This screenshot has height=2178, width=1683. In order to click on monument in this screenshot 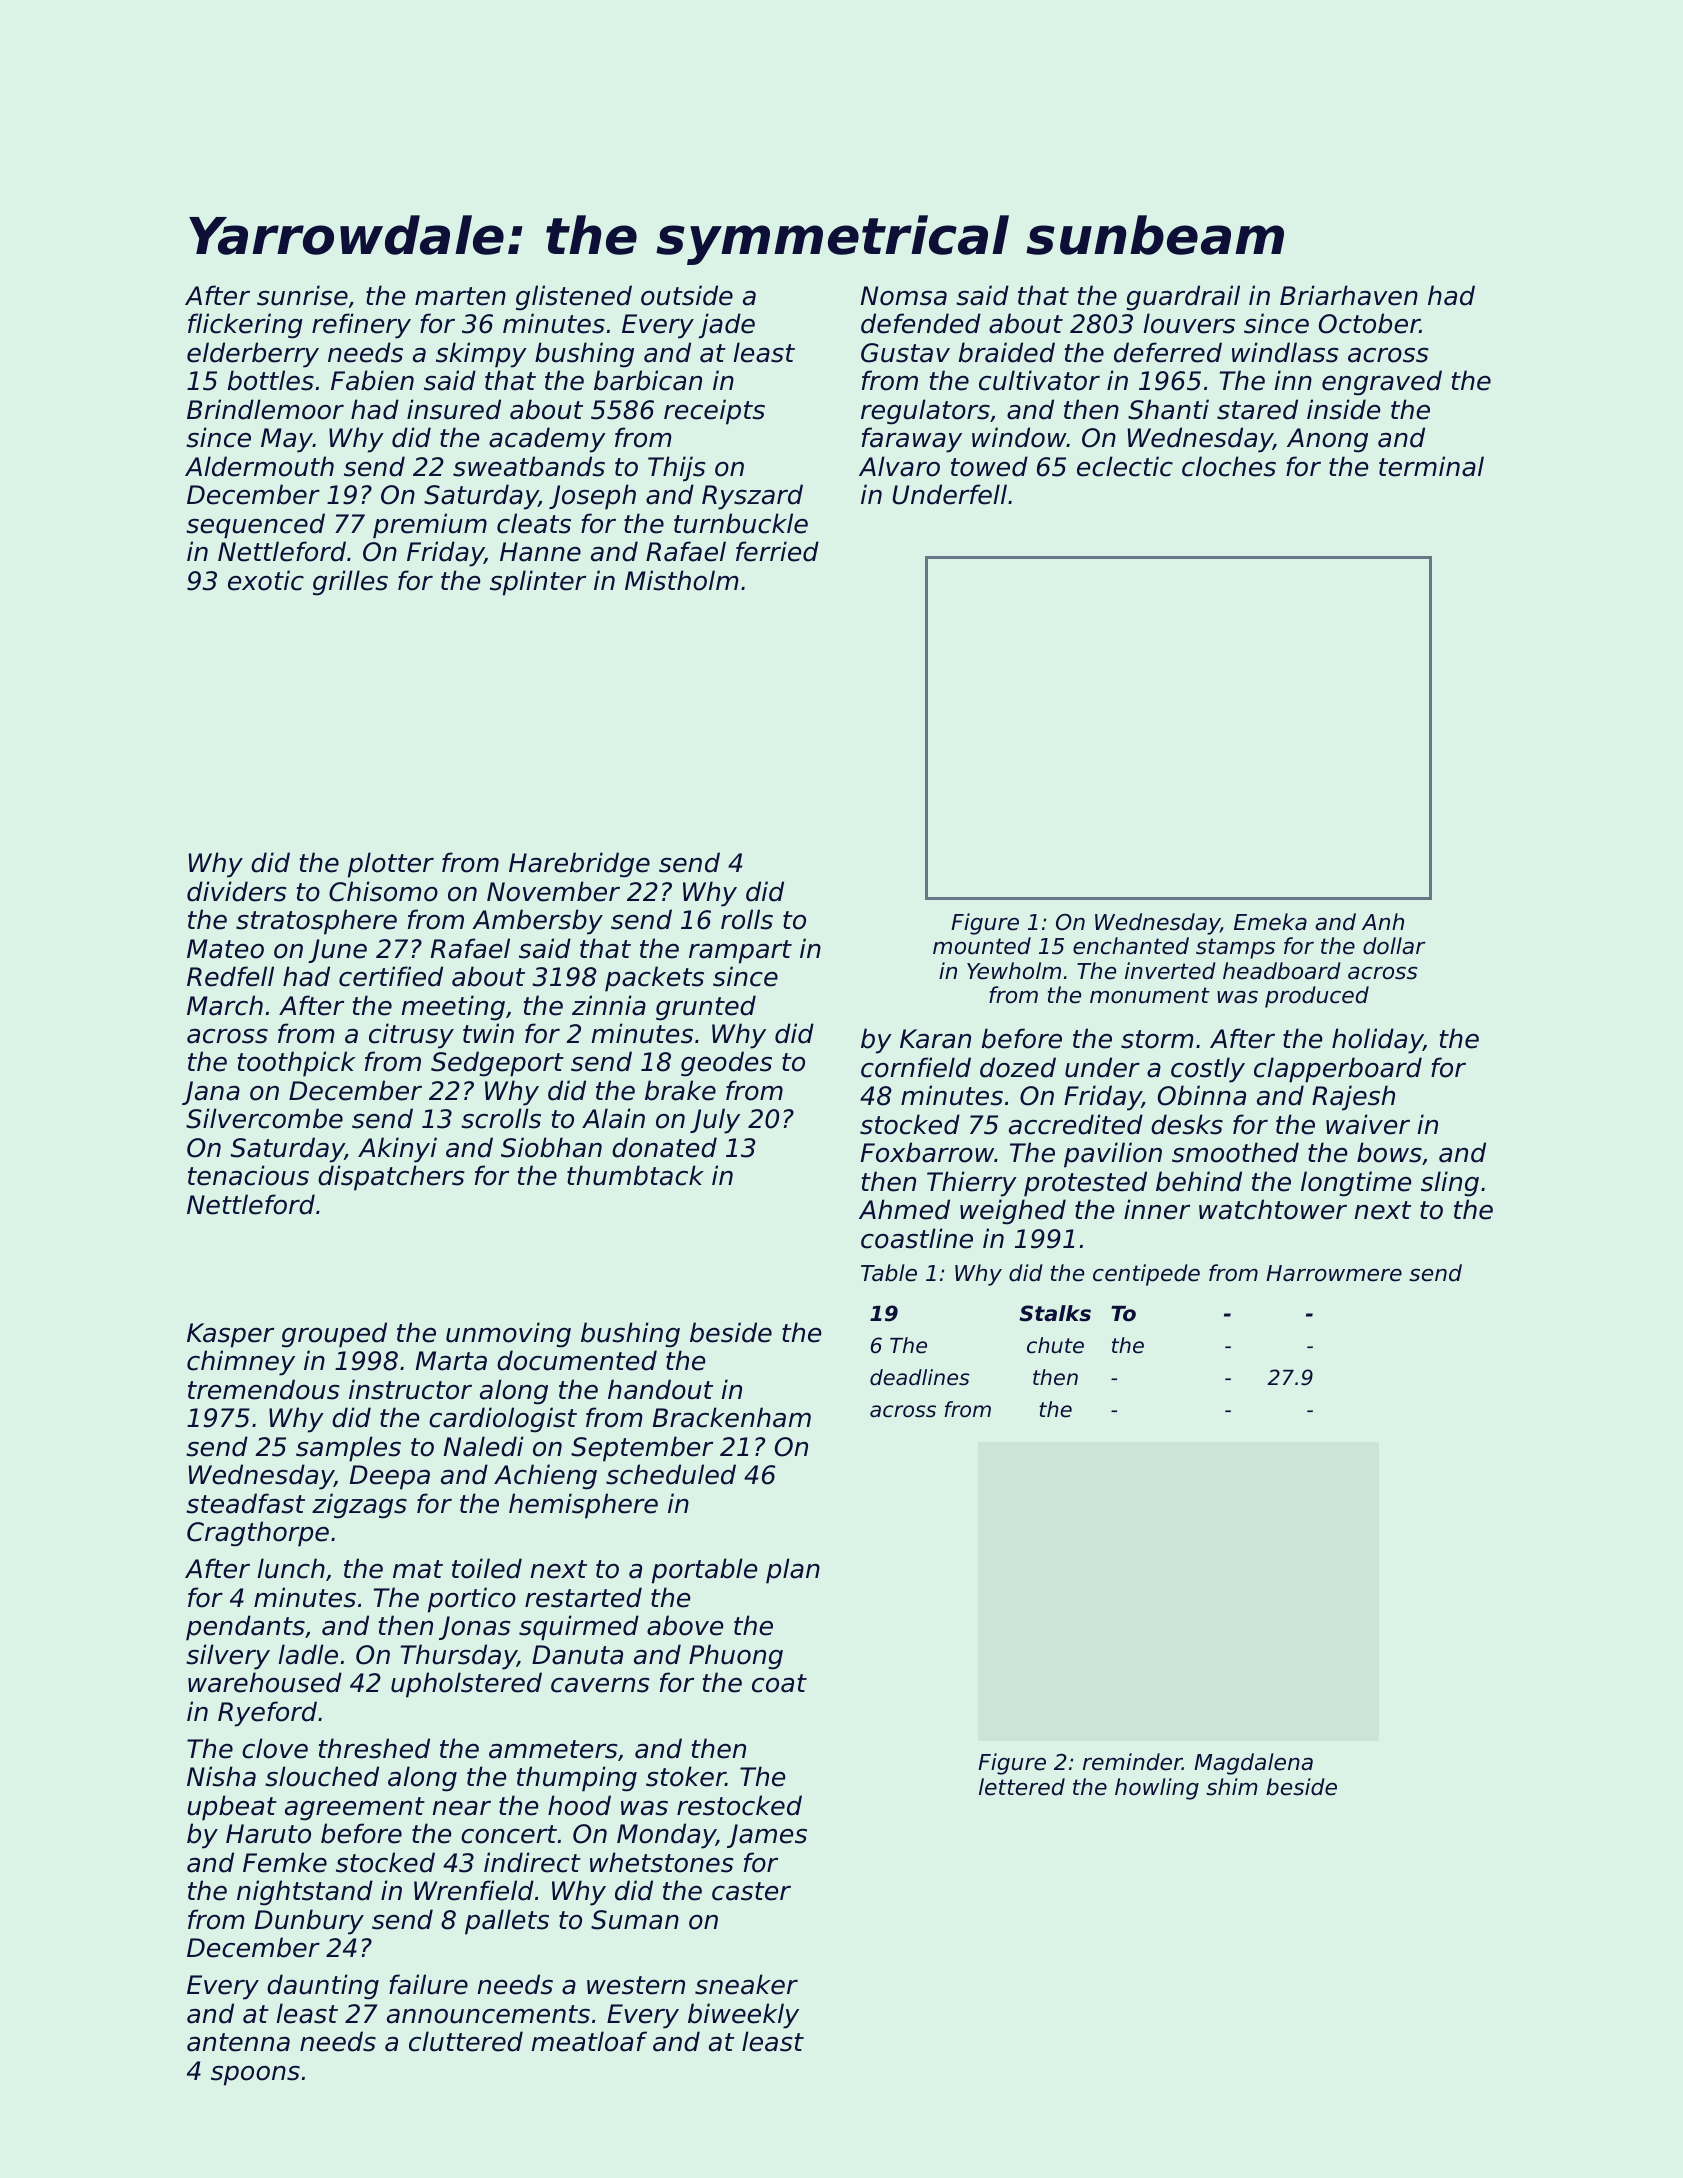, I will do `click(1150, 995)`.
